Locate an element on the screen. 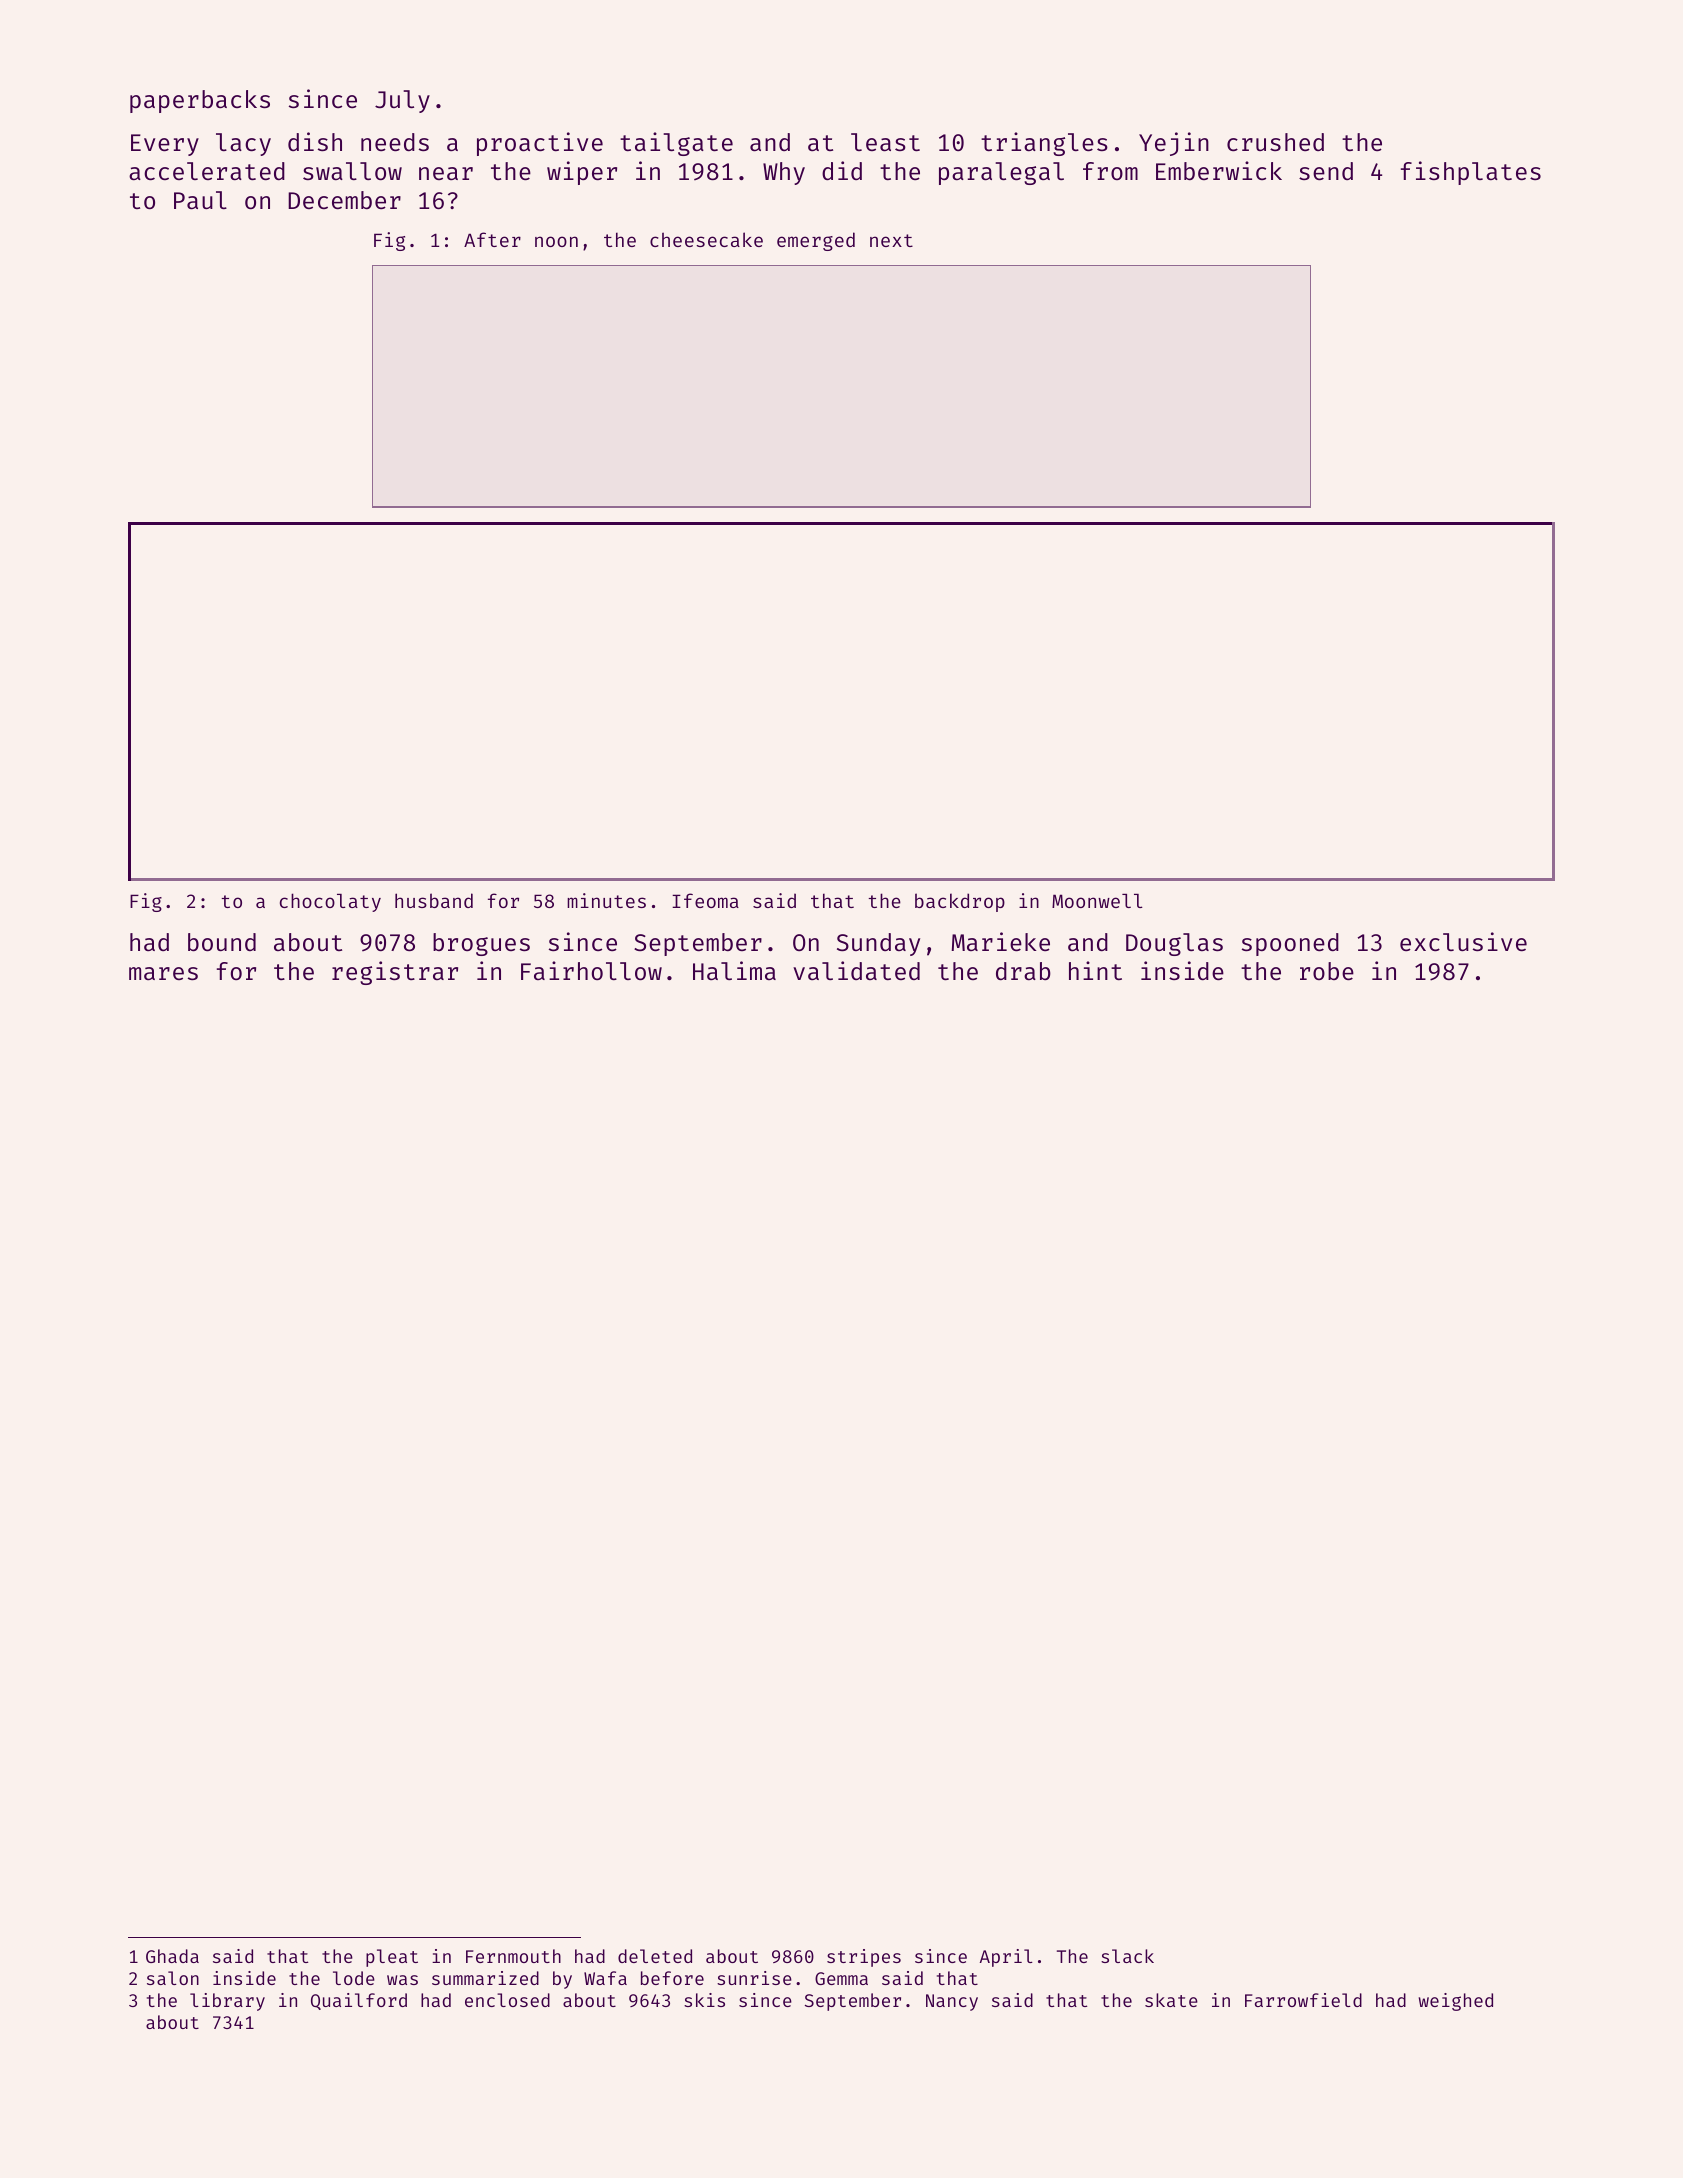  fishplates is located at coordinates (1471, 173).
